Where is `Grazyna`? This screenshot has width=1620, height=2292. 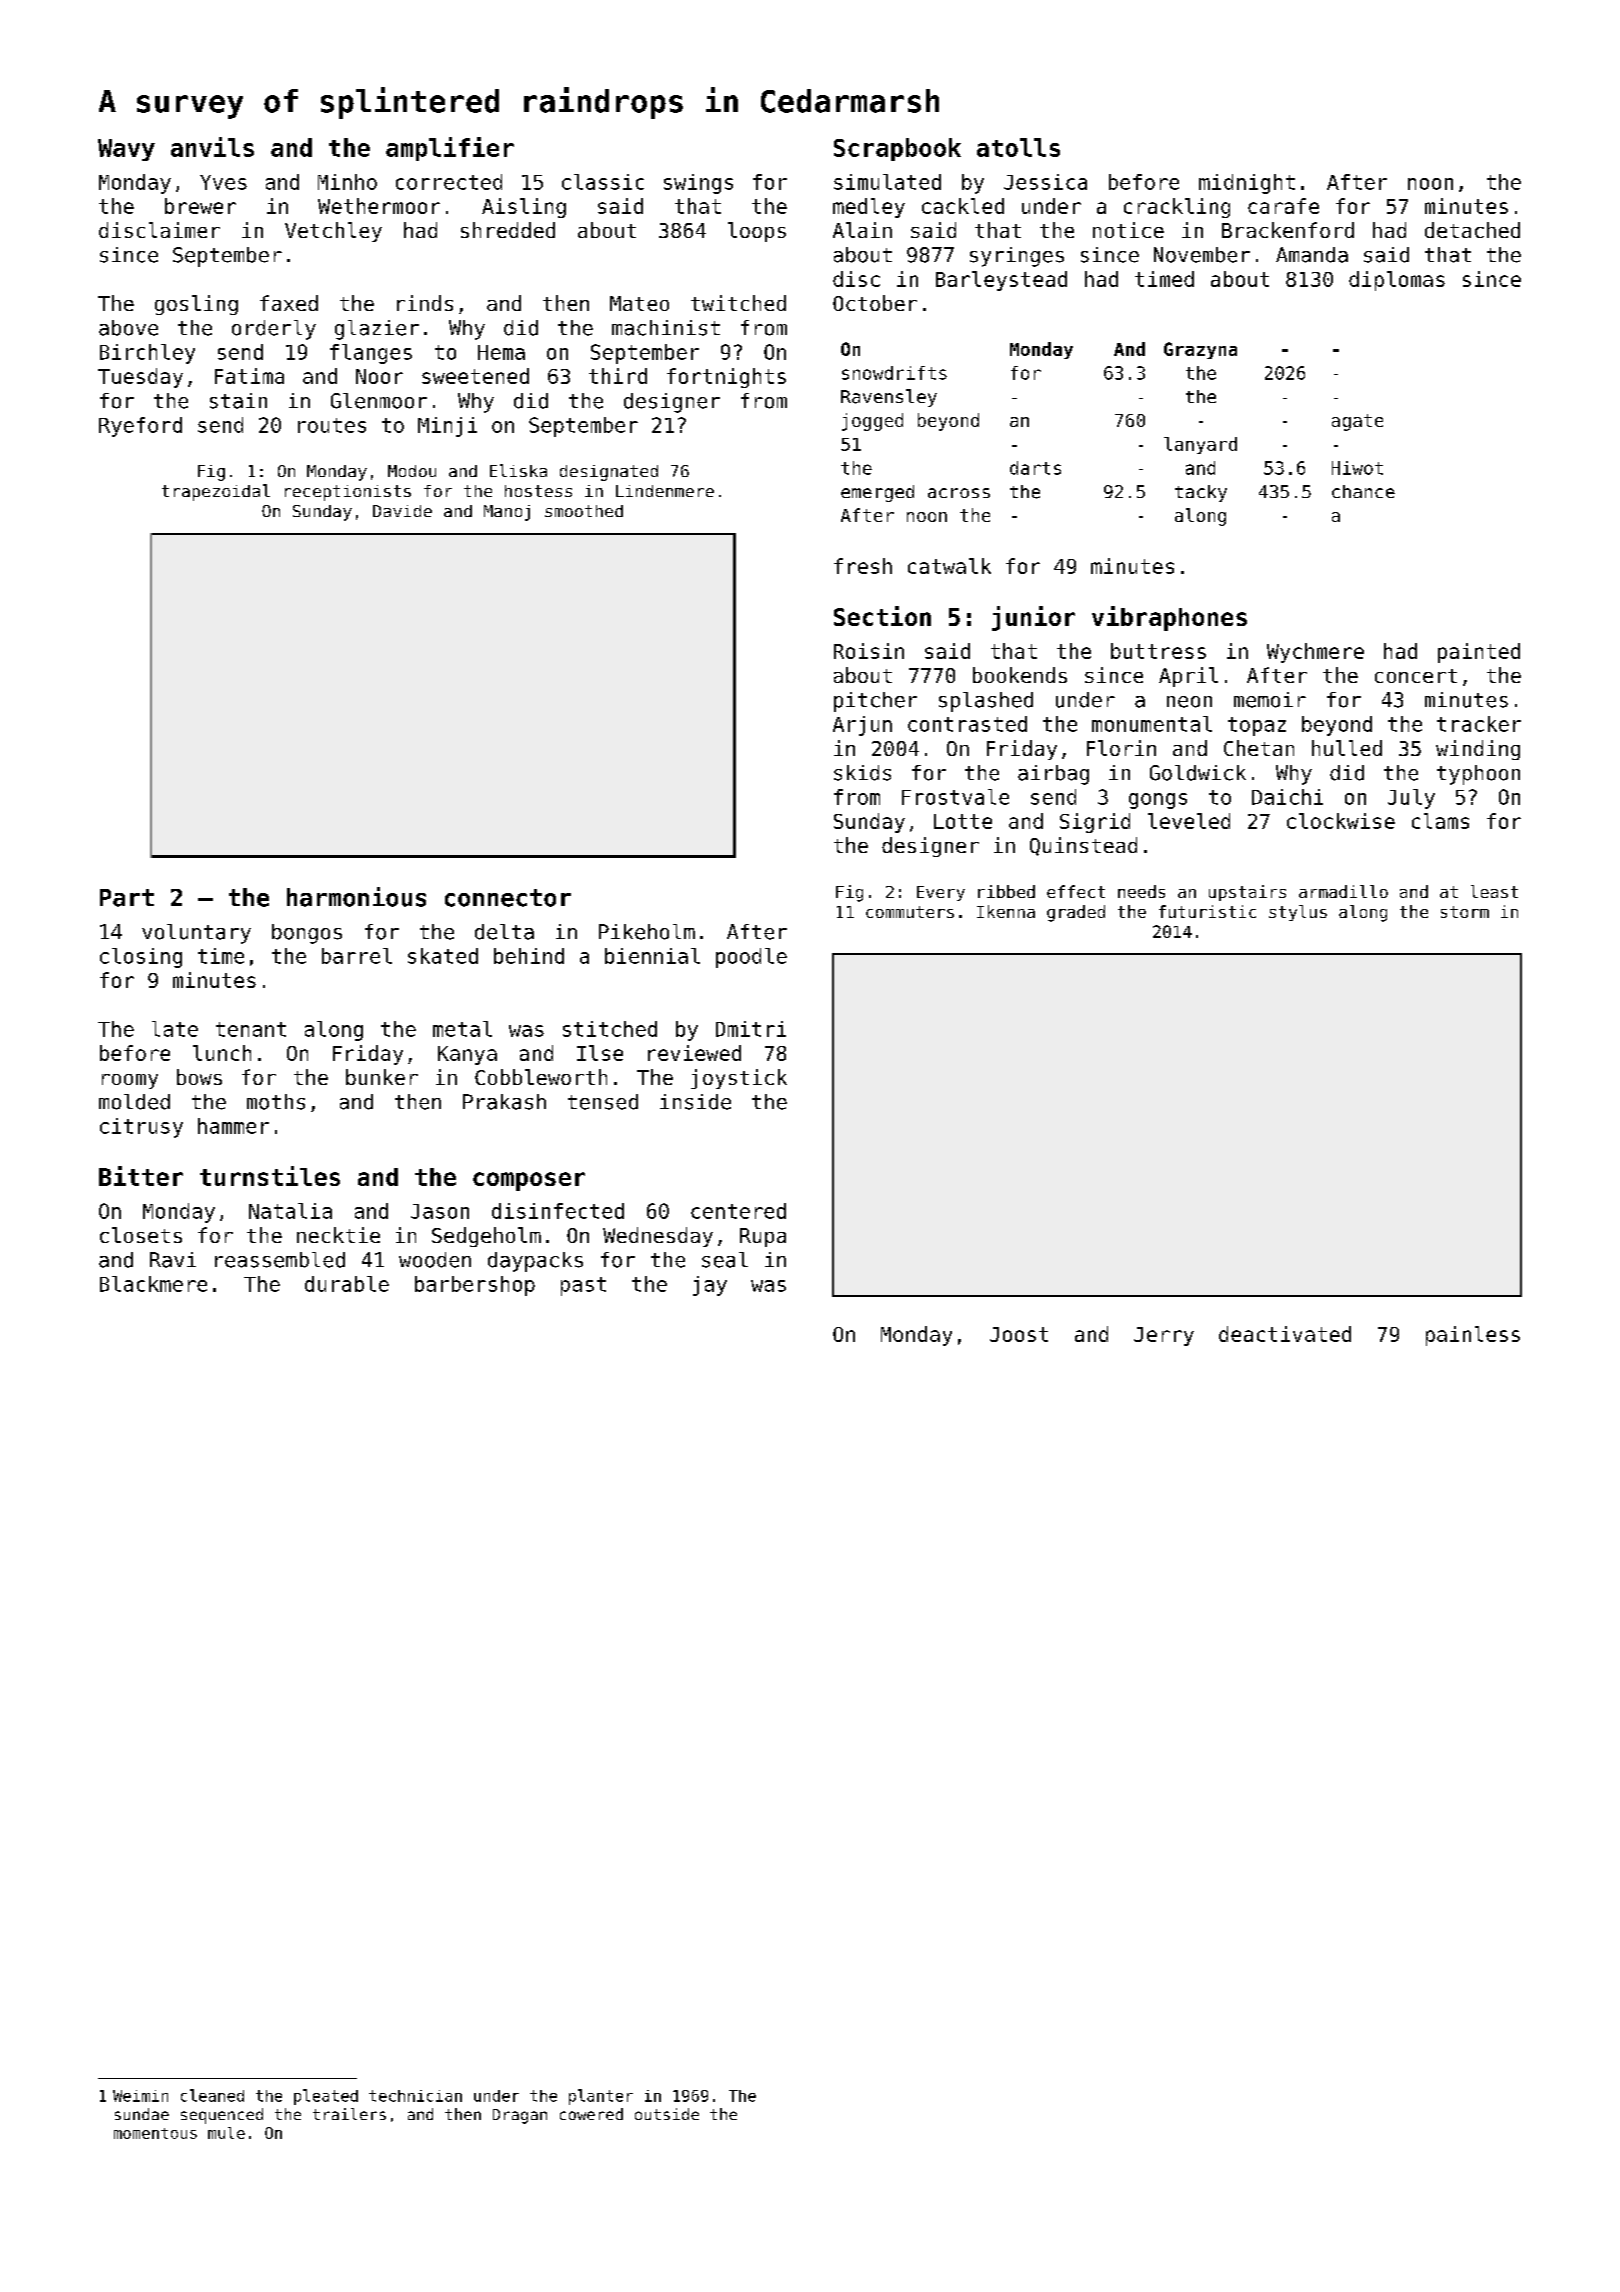
Grazyna is located at coordinates (1200, 350).
